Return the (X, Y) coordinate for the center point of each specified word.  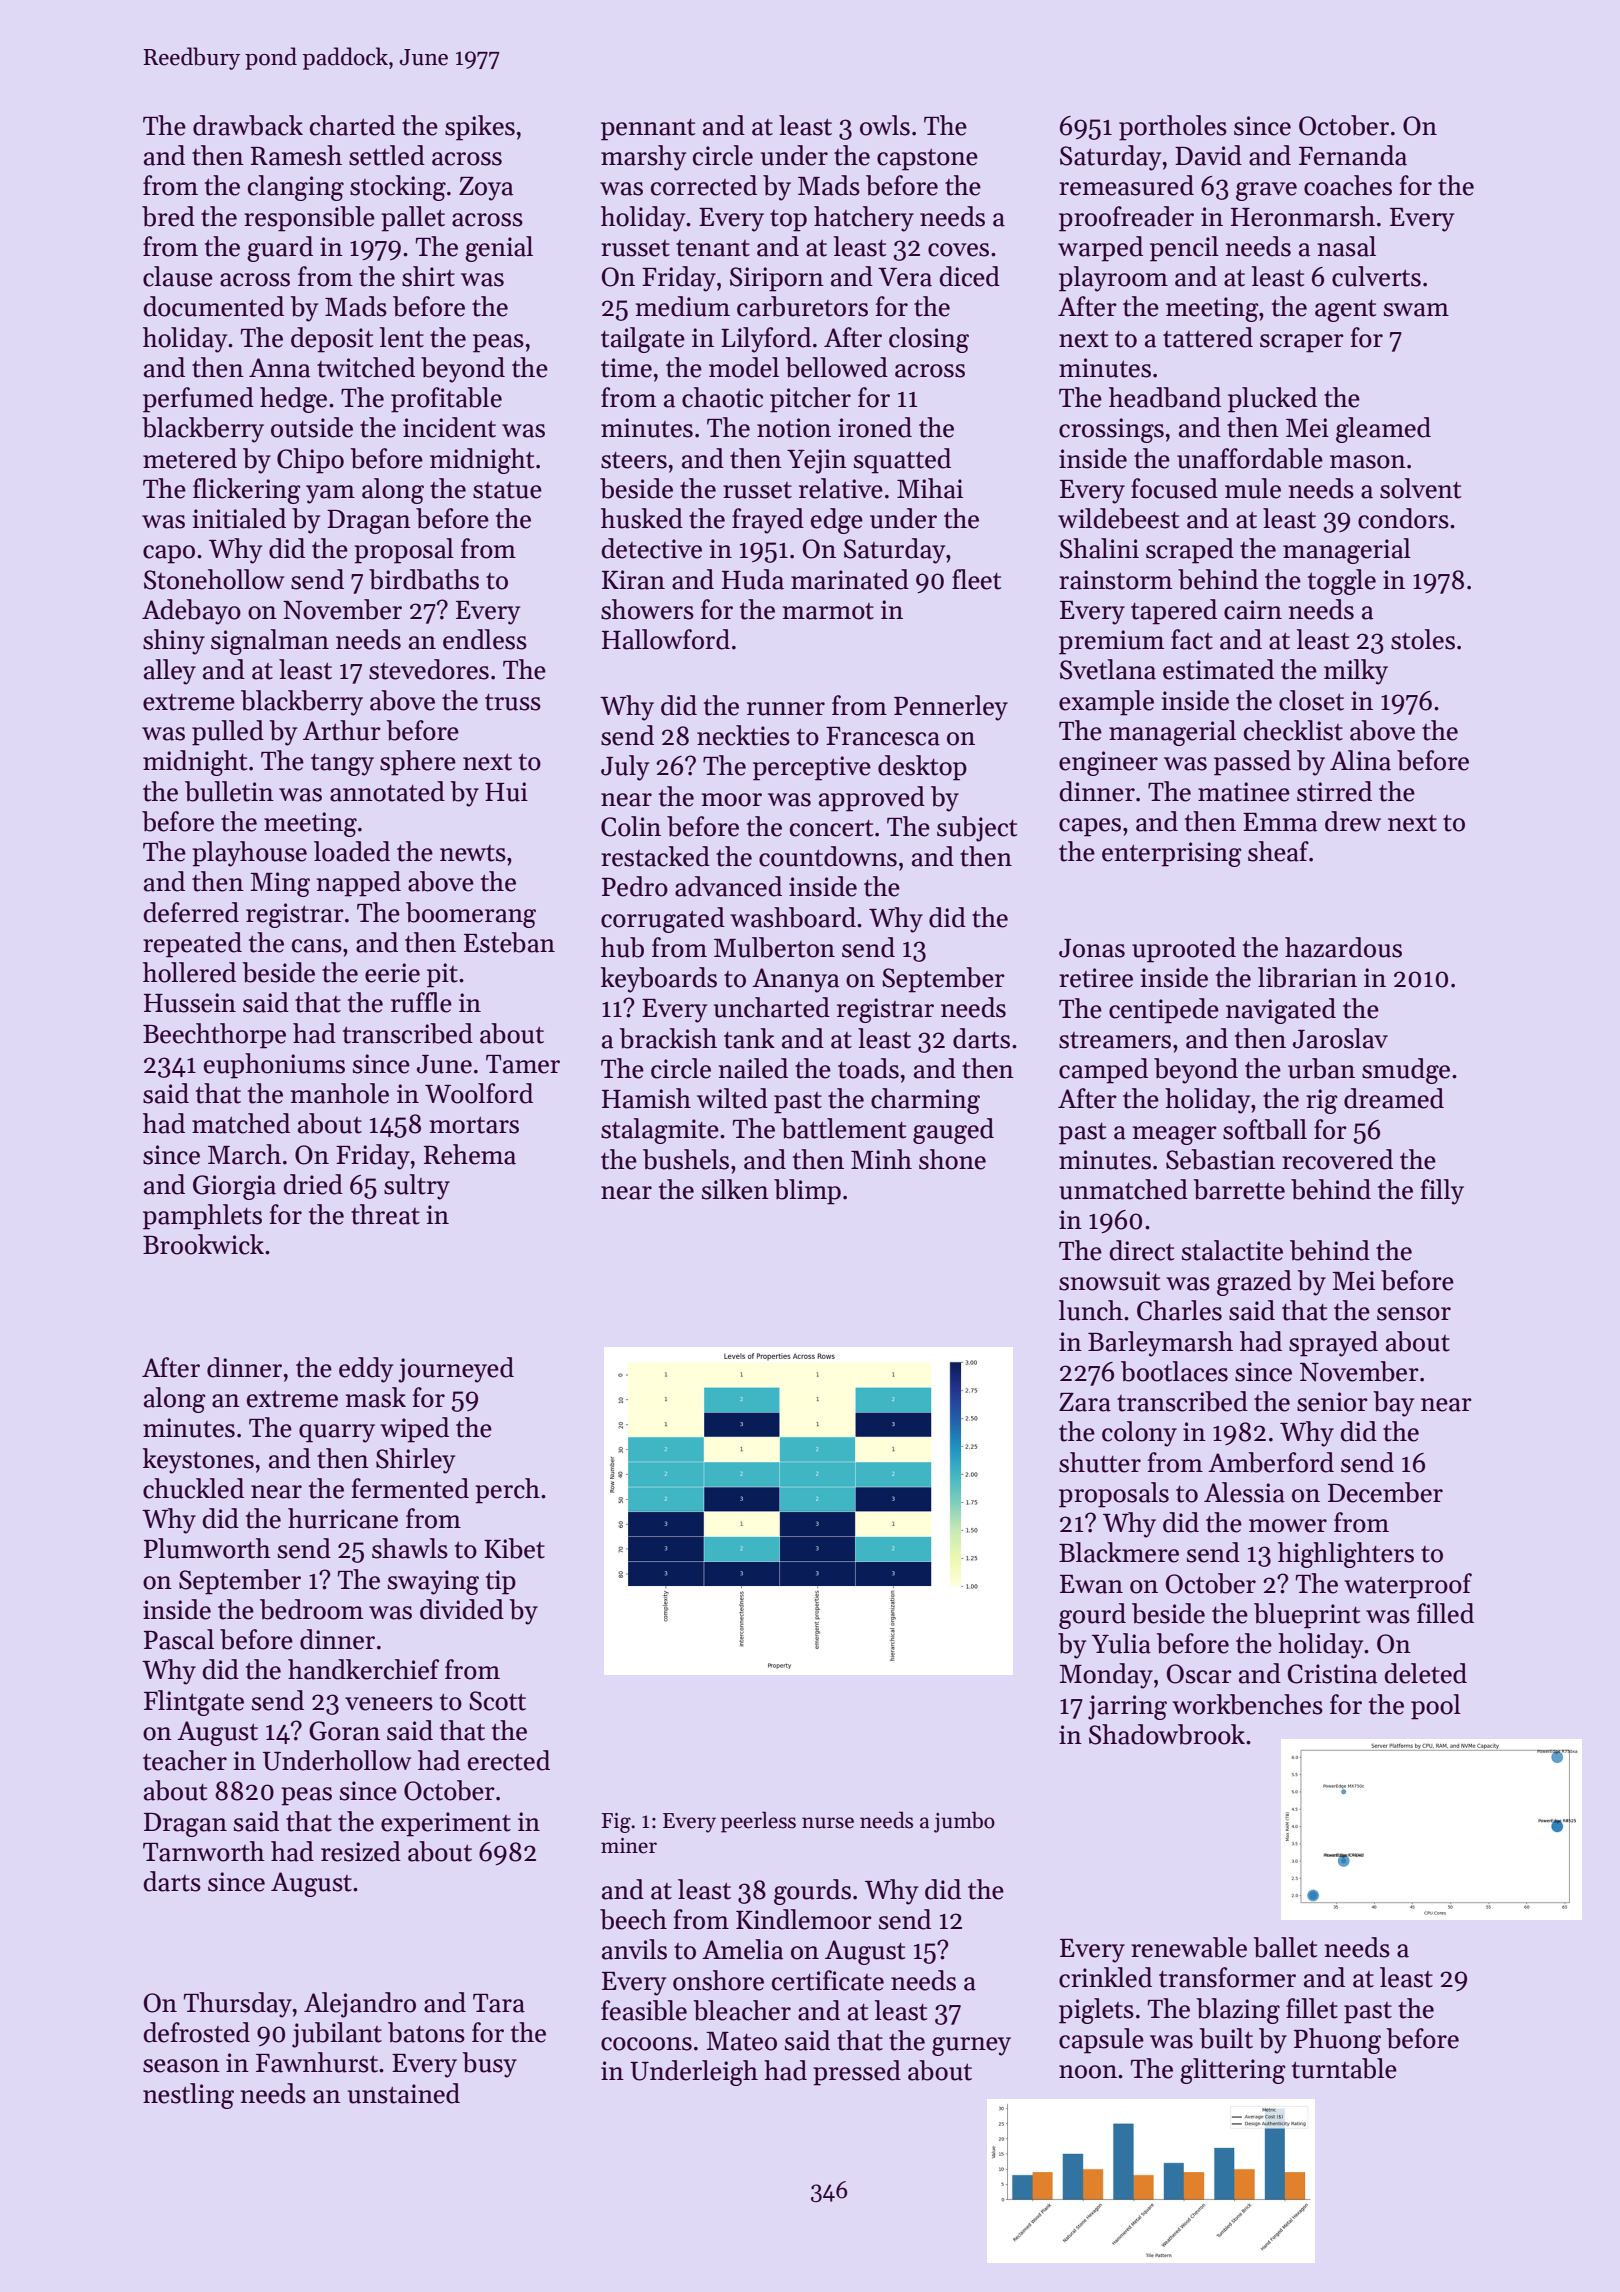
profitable (446, 400)
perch (507, 1491)
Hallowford (666, 639)
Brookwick (203, 1244)
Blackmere (1119, 1552)
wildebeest (1118, 518)
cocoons (646, 2044)
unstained (404, 2093)
